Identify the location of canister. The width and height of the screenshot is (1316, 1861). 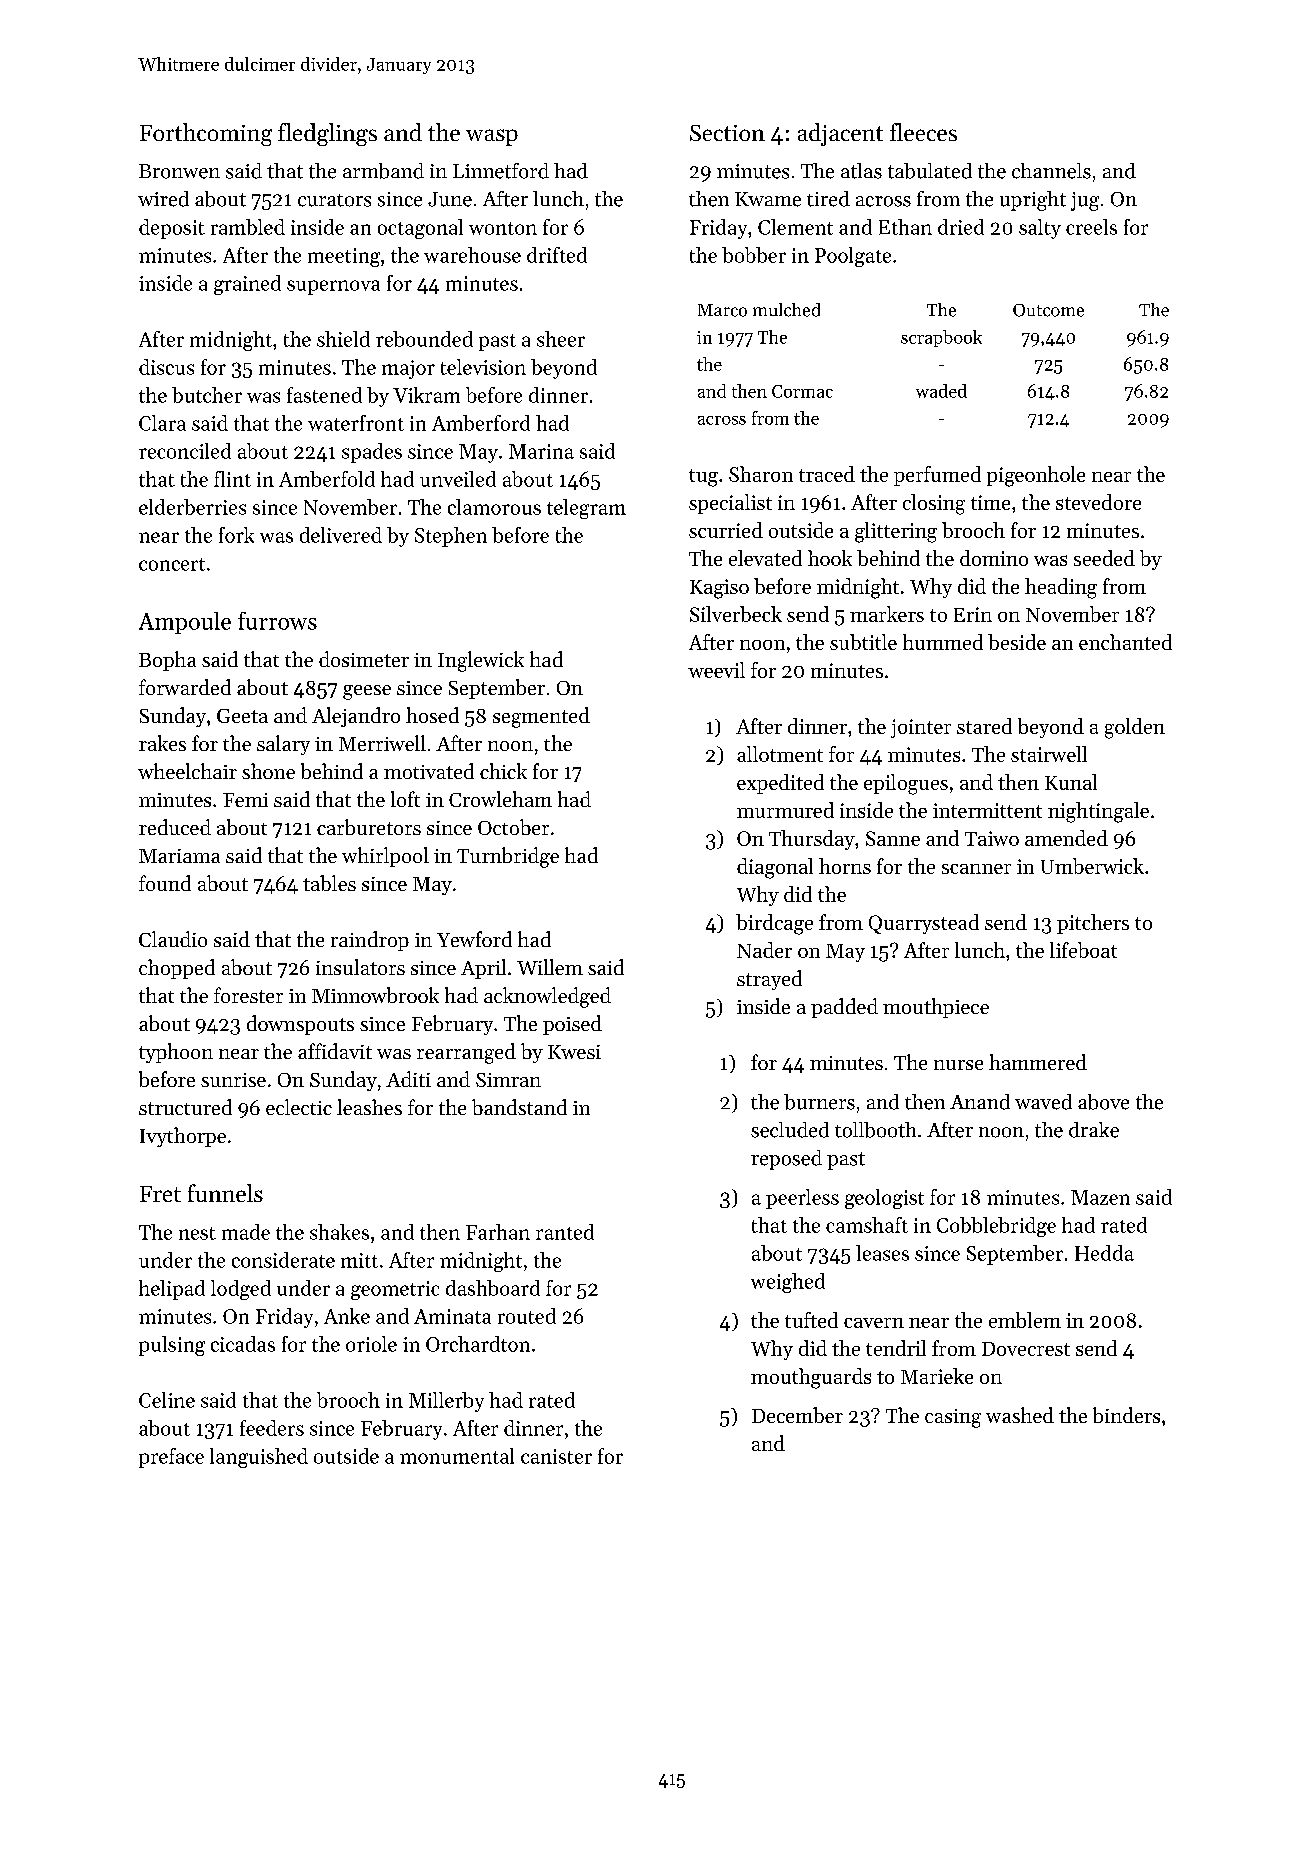
(556, 1456).
